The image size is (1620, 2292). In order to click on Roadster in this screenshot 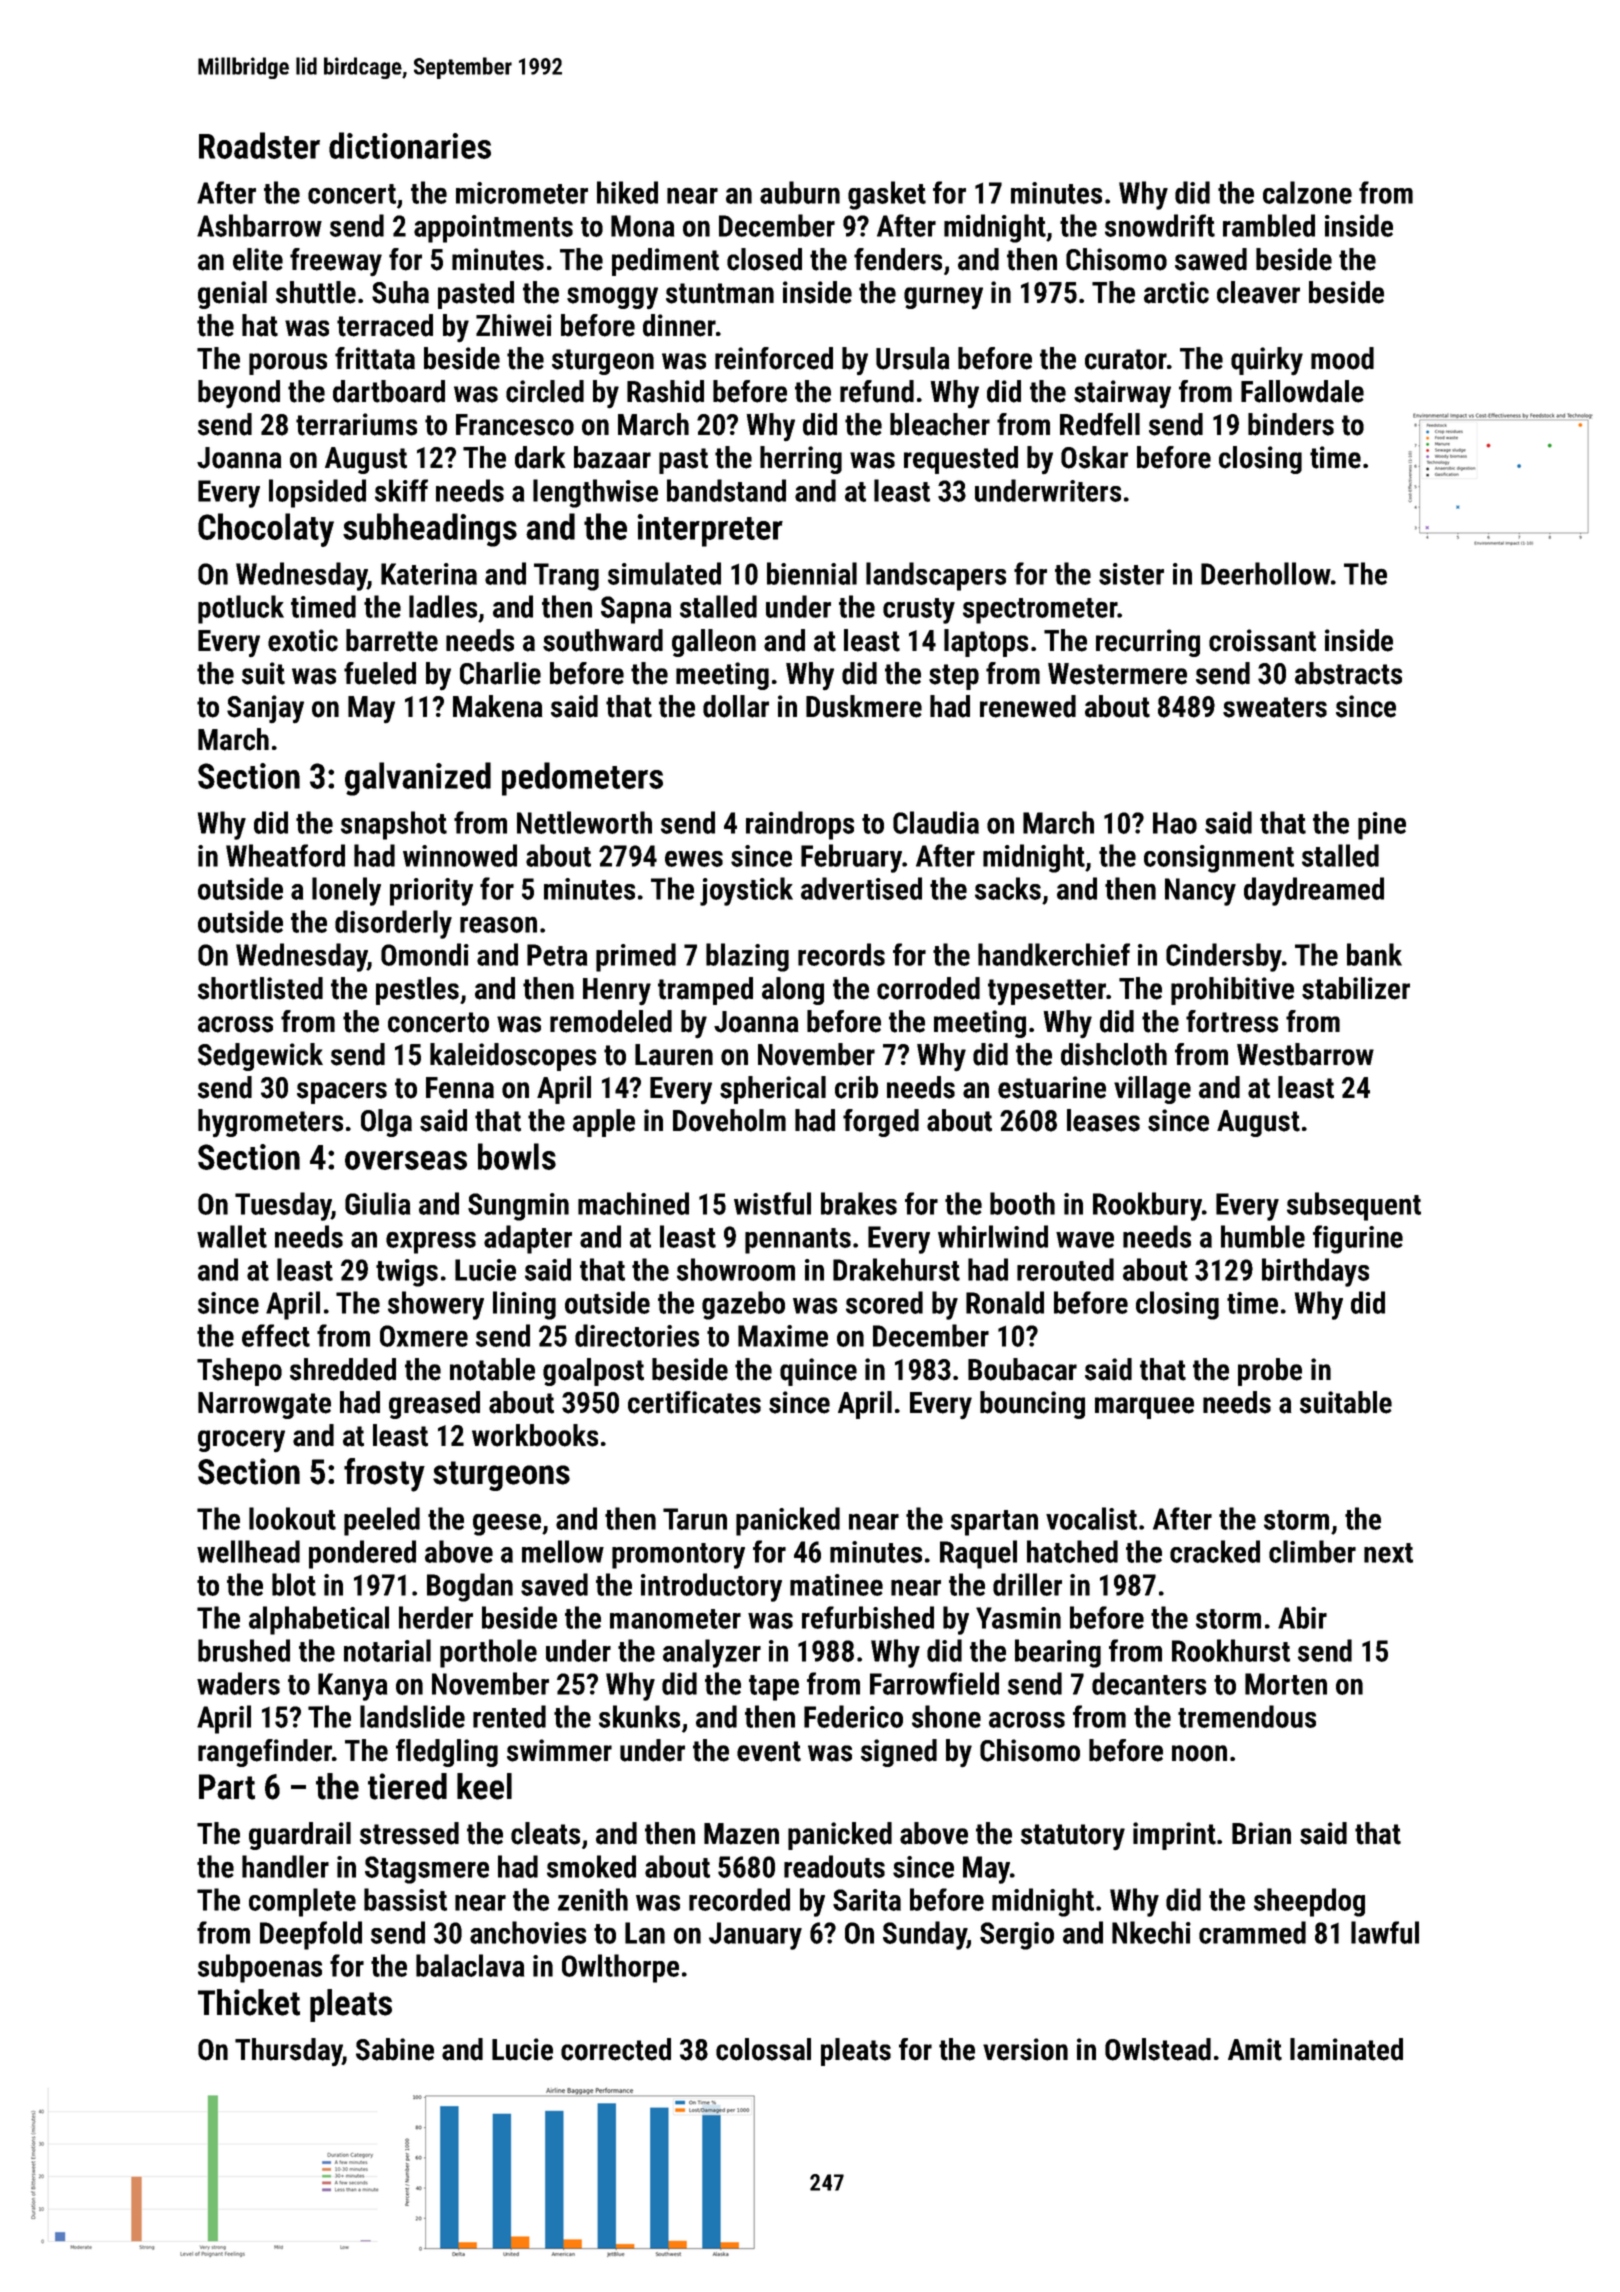, I will do `click(259, 145)`.
